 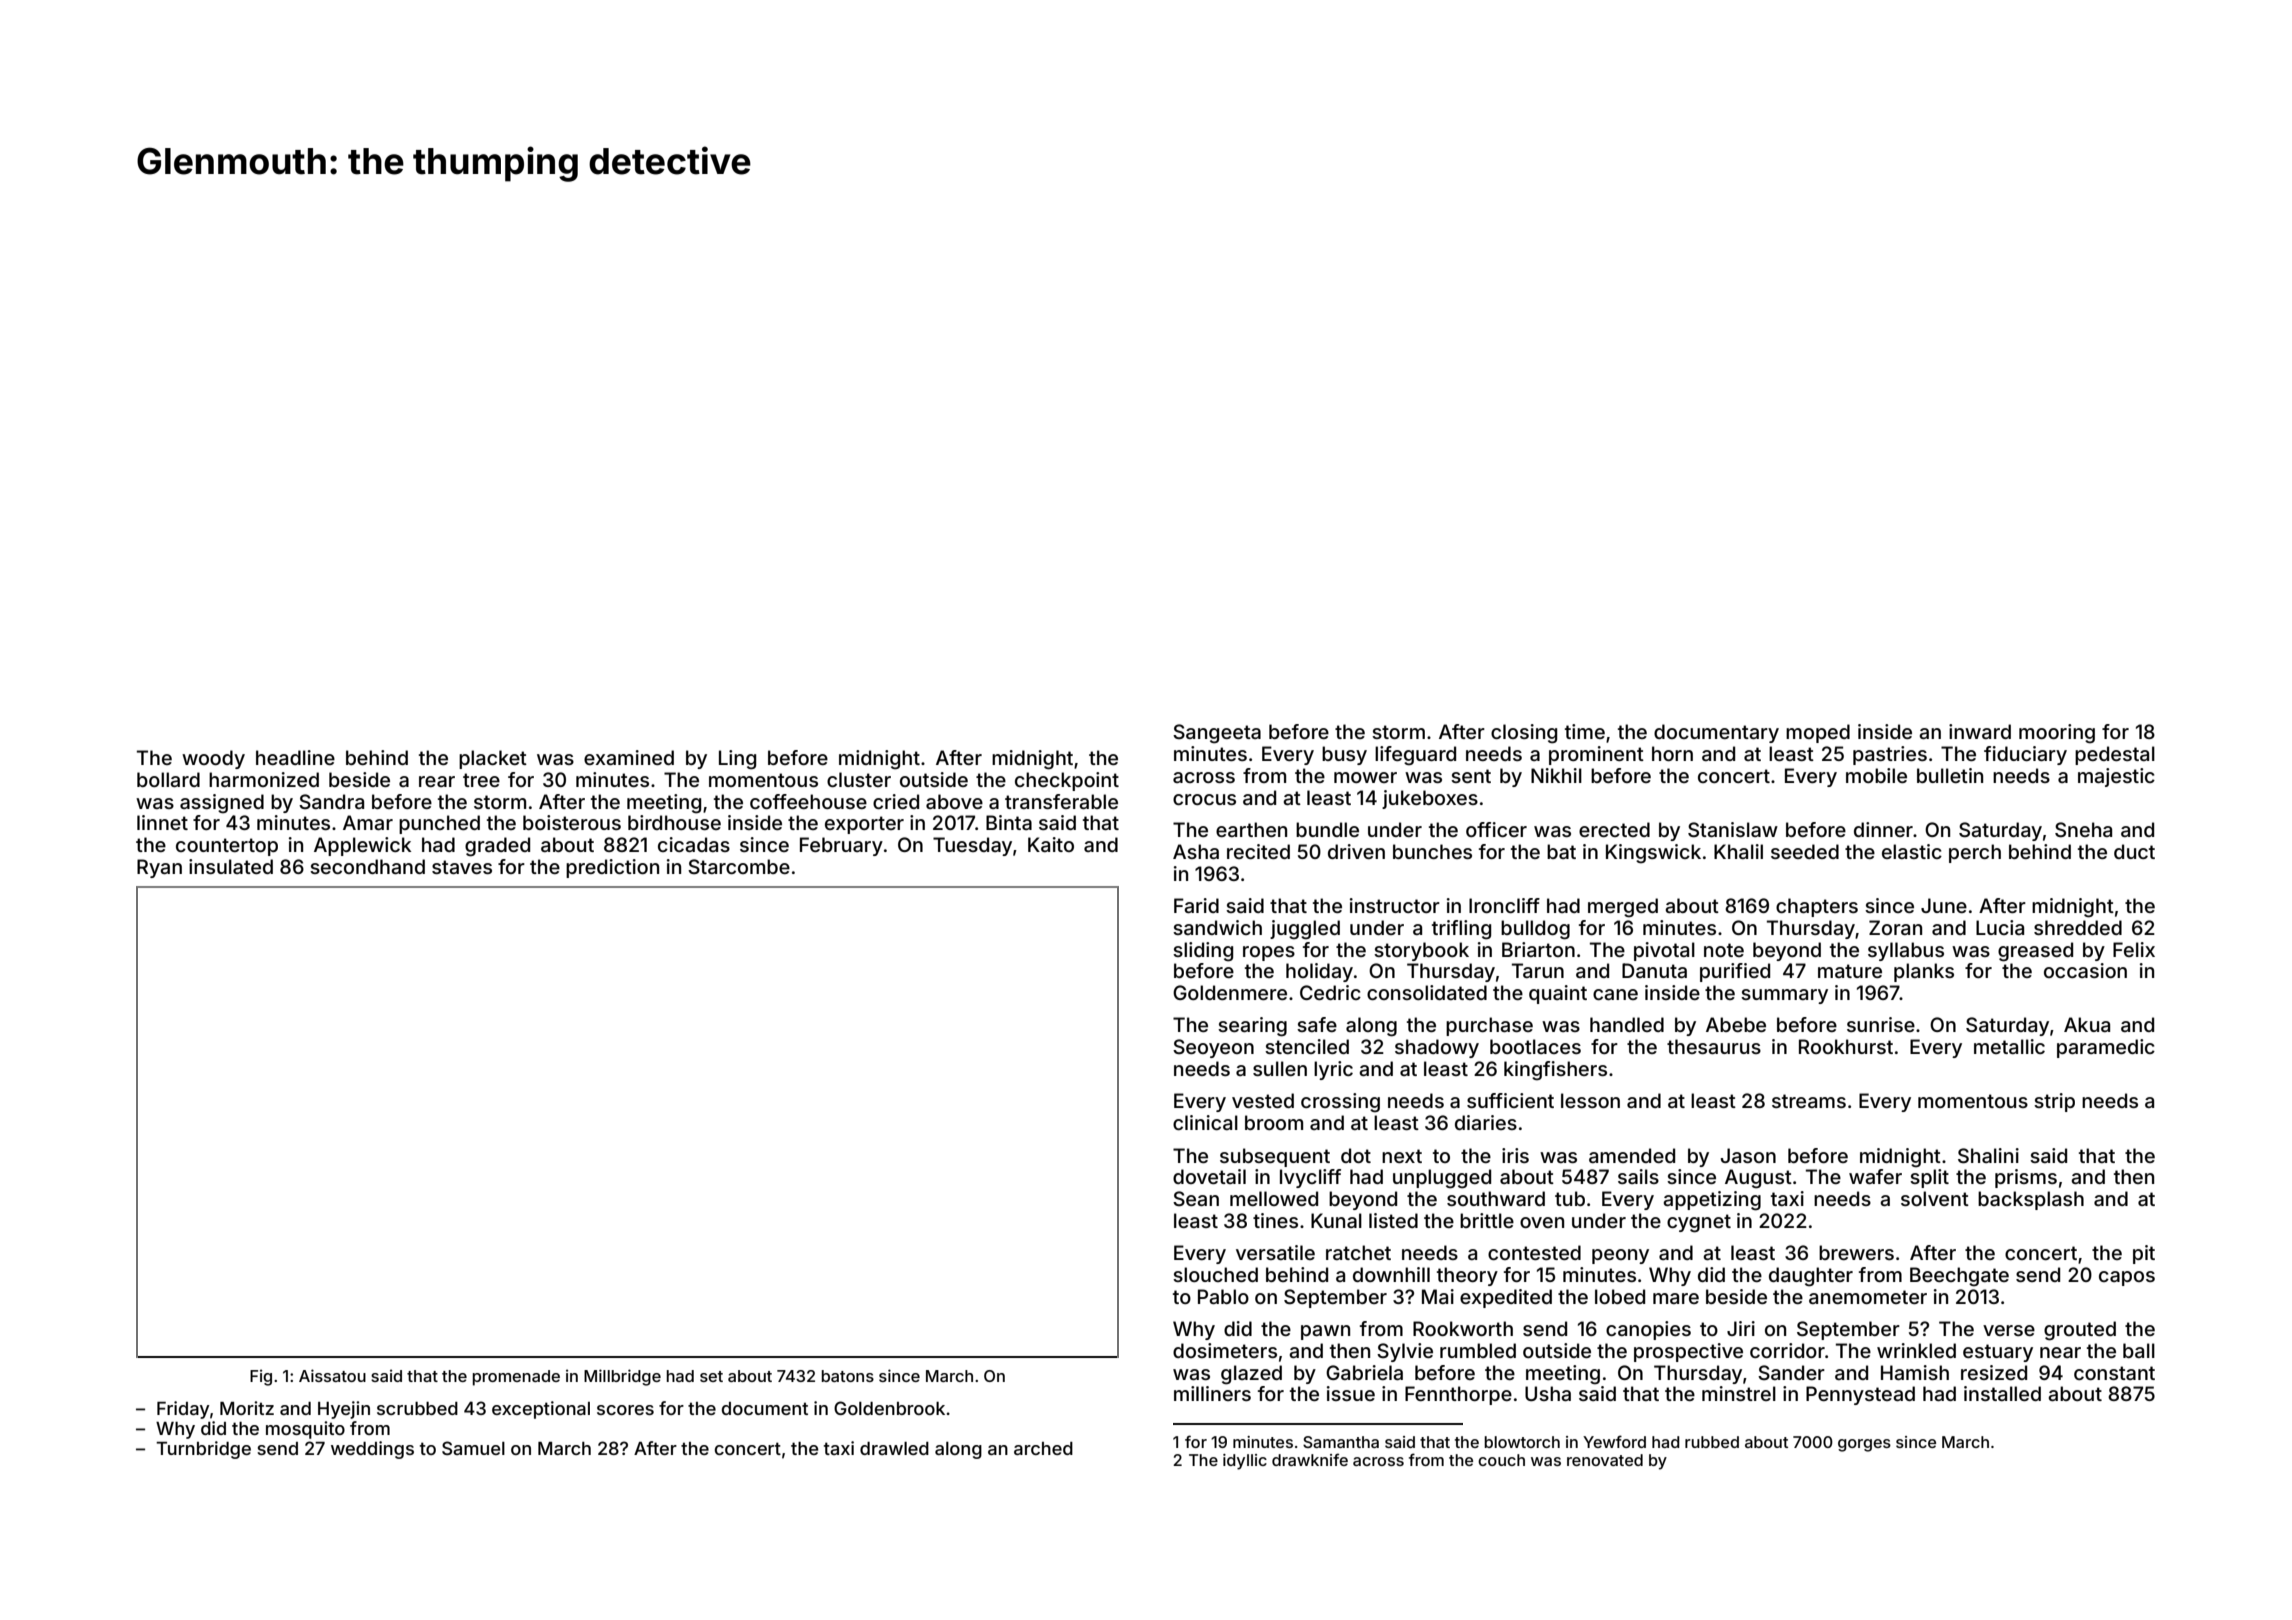 I want to click on inward, so click(x=1980, y=731).
